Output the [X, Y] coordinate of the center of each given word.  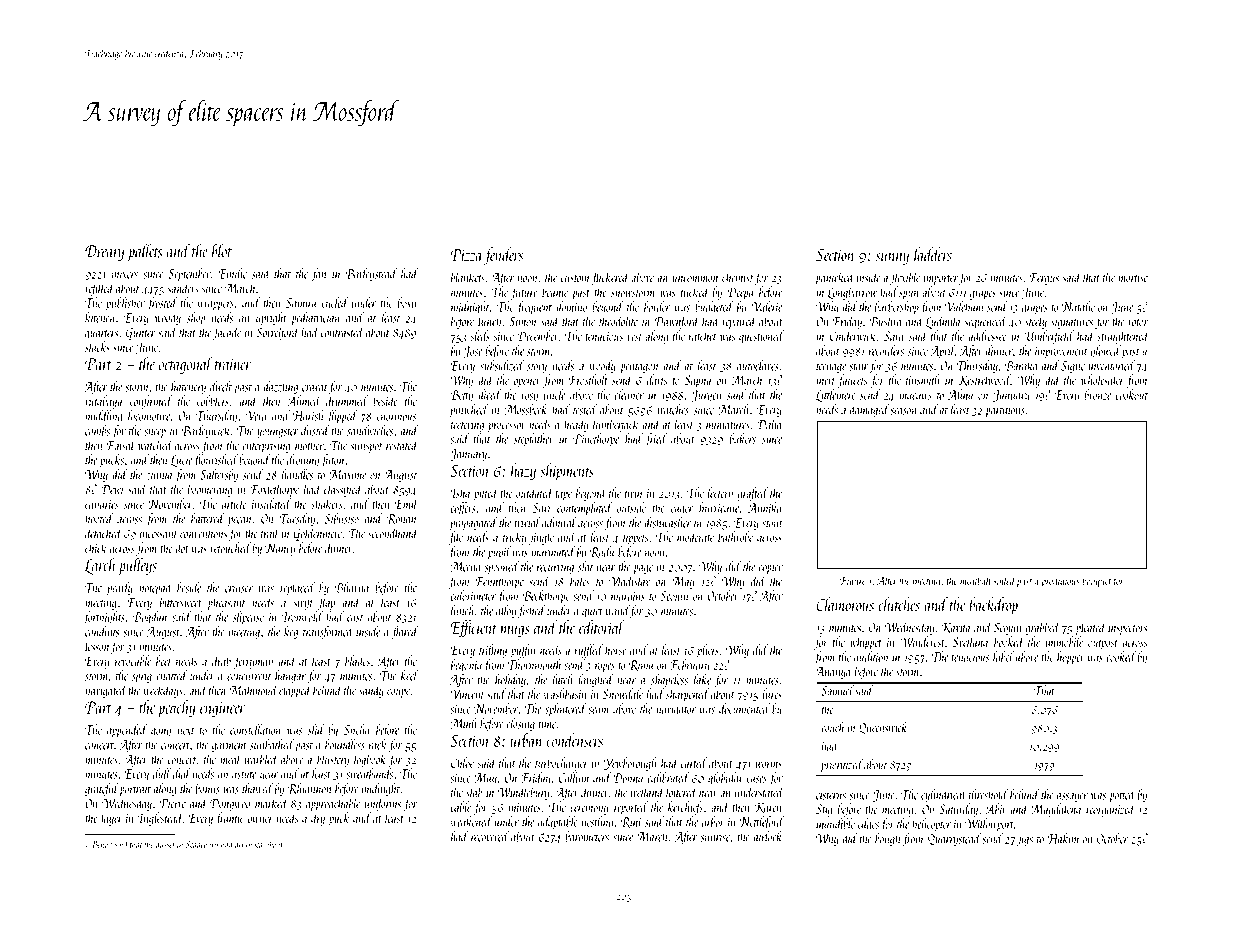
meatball [976, 580]
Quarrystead [954, 840]
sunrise [715, 837]
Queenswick [883, 728]
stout [772, 524]
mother [309, 445]
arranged [249, 845]
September [189, 274]
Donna [628, 778]
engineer [223, 709]
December [538, 335]
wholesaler [1102, 379]
